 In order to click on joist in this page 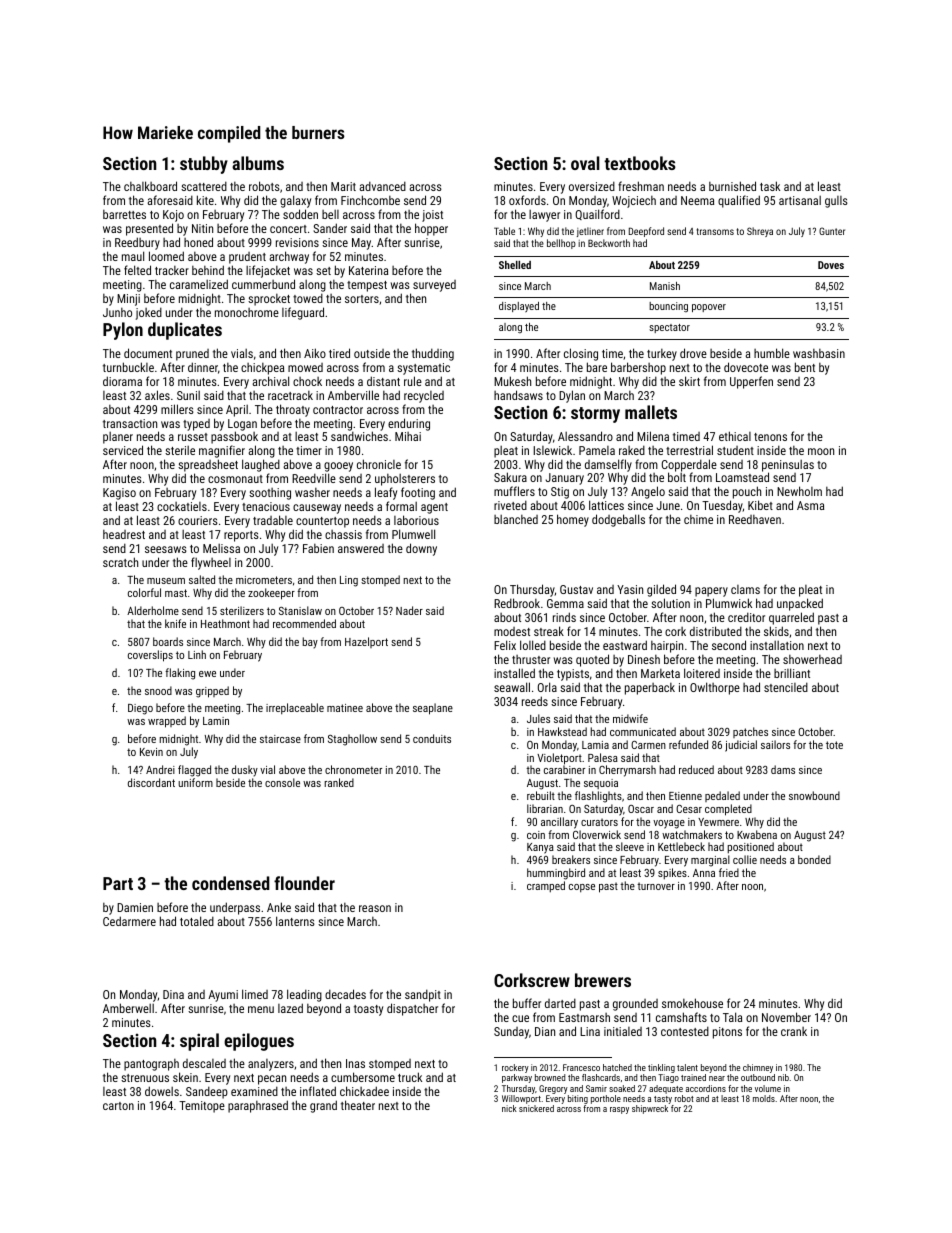, I will do `click(432, 216)`.
